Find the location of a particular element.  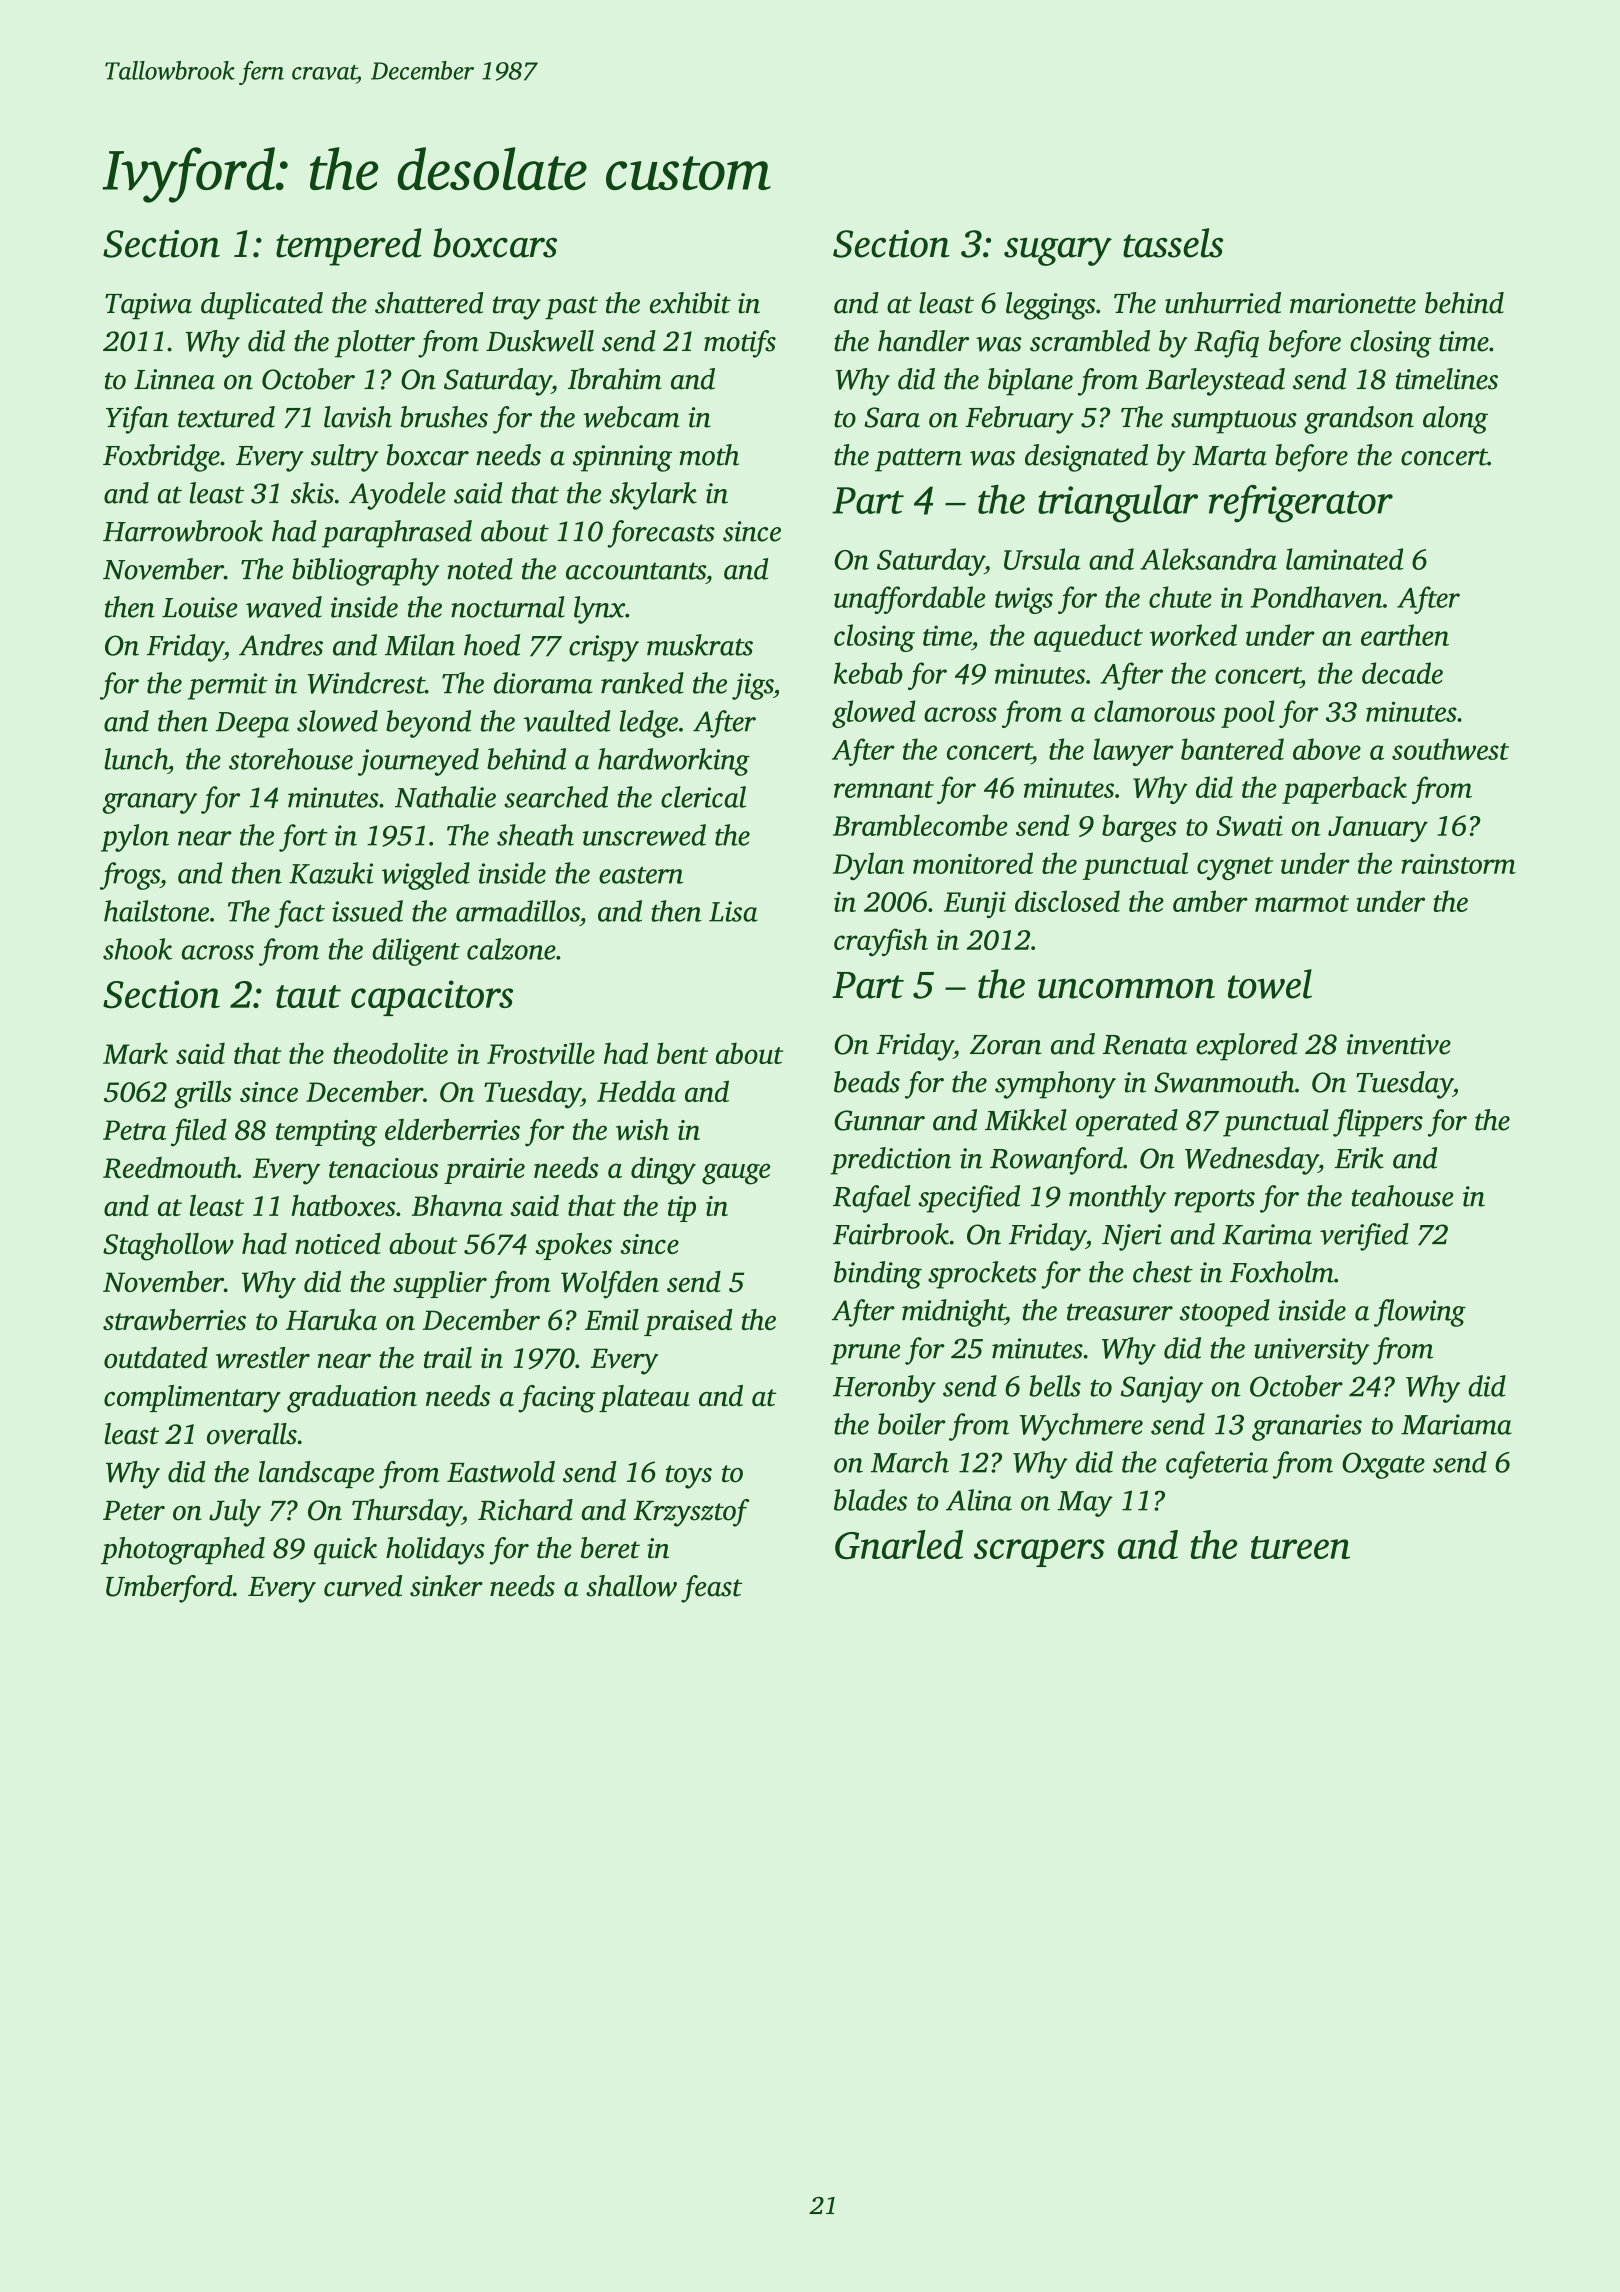

Reedmouth is located at coordinates (170, 1167).
